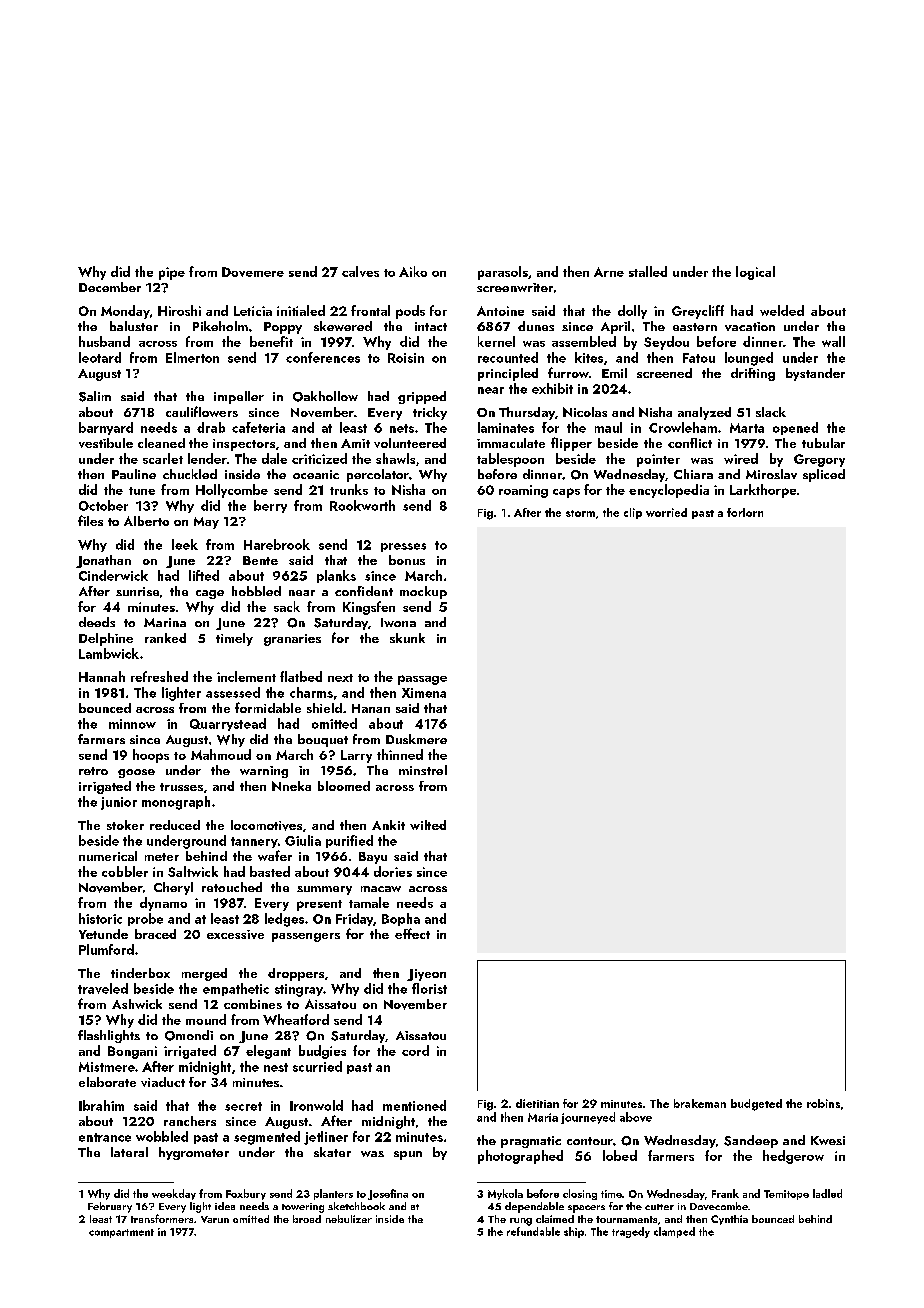  Describe the element at coordinates (793, 1157) in the page. I see `hedgerow` at that location.
